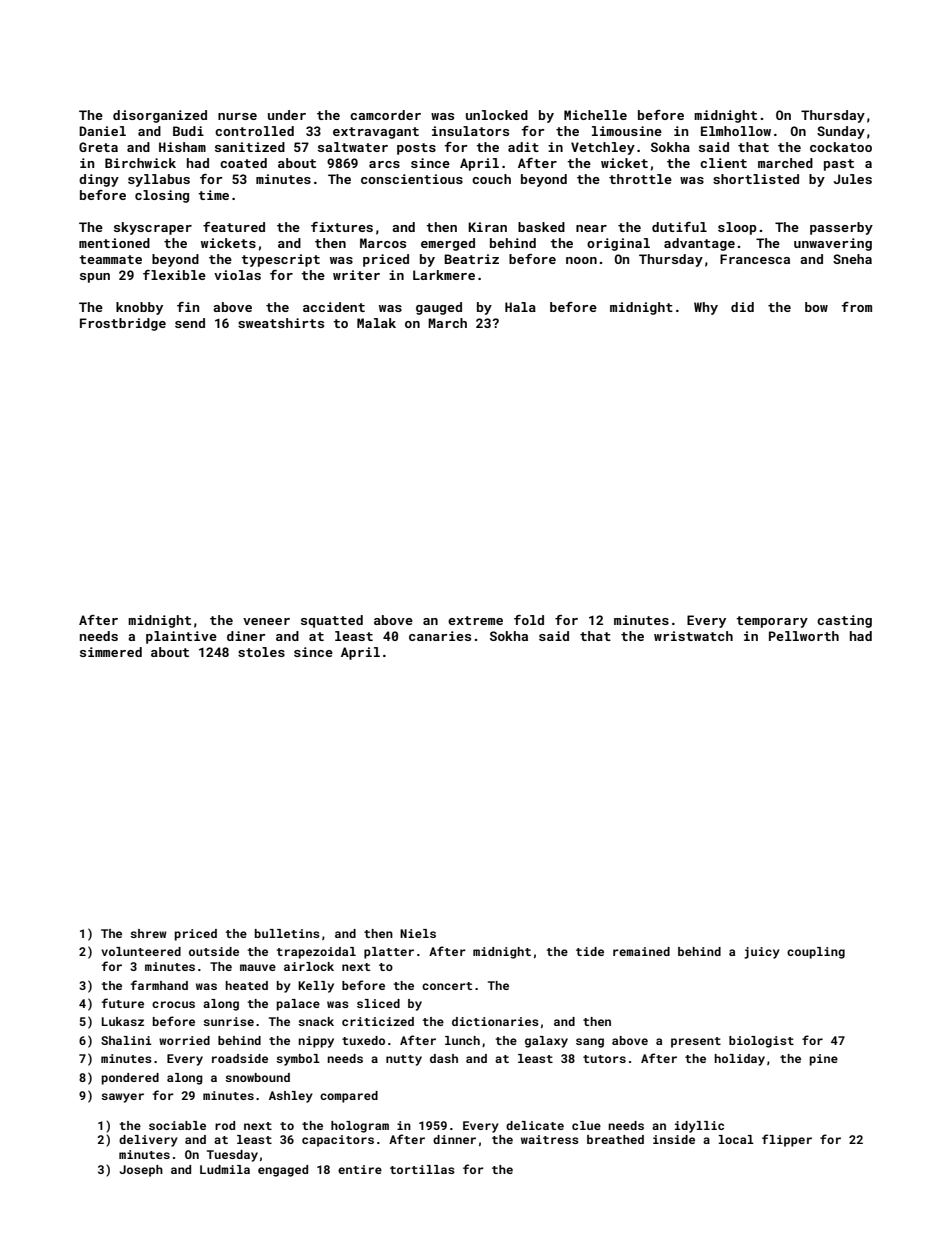 The height and width of the image is (1233, 952). Describe the element at coordinates (742, 307) in the image. I see `did` at that location.
